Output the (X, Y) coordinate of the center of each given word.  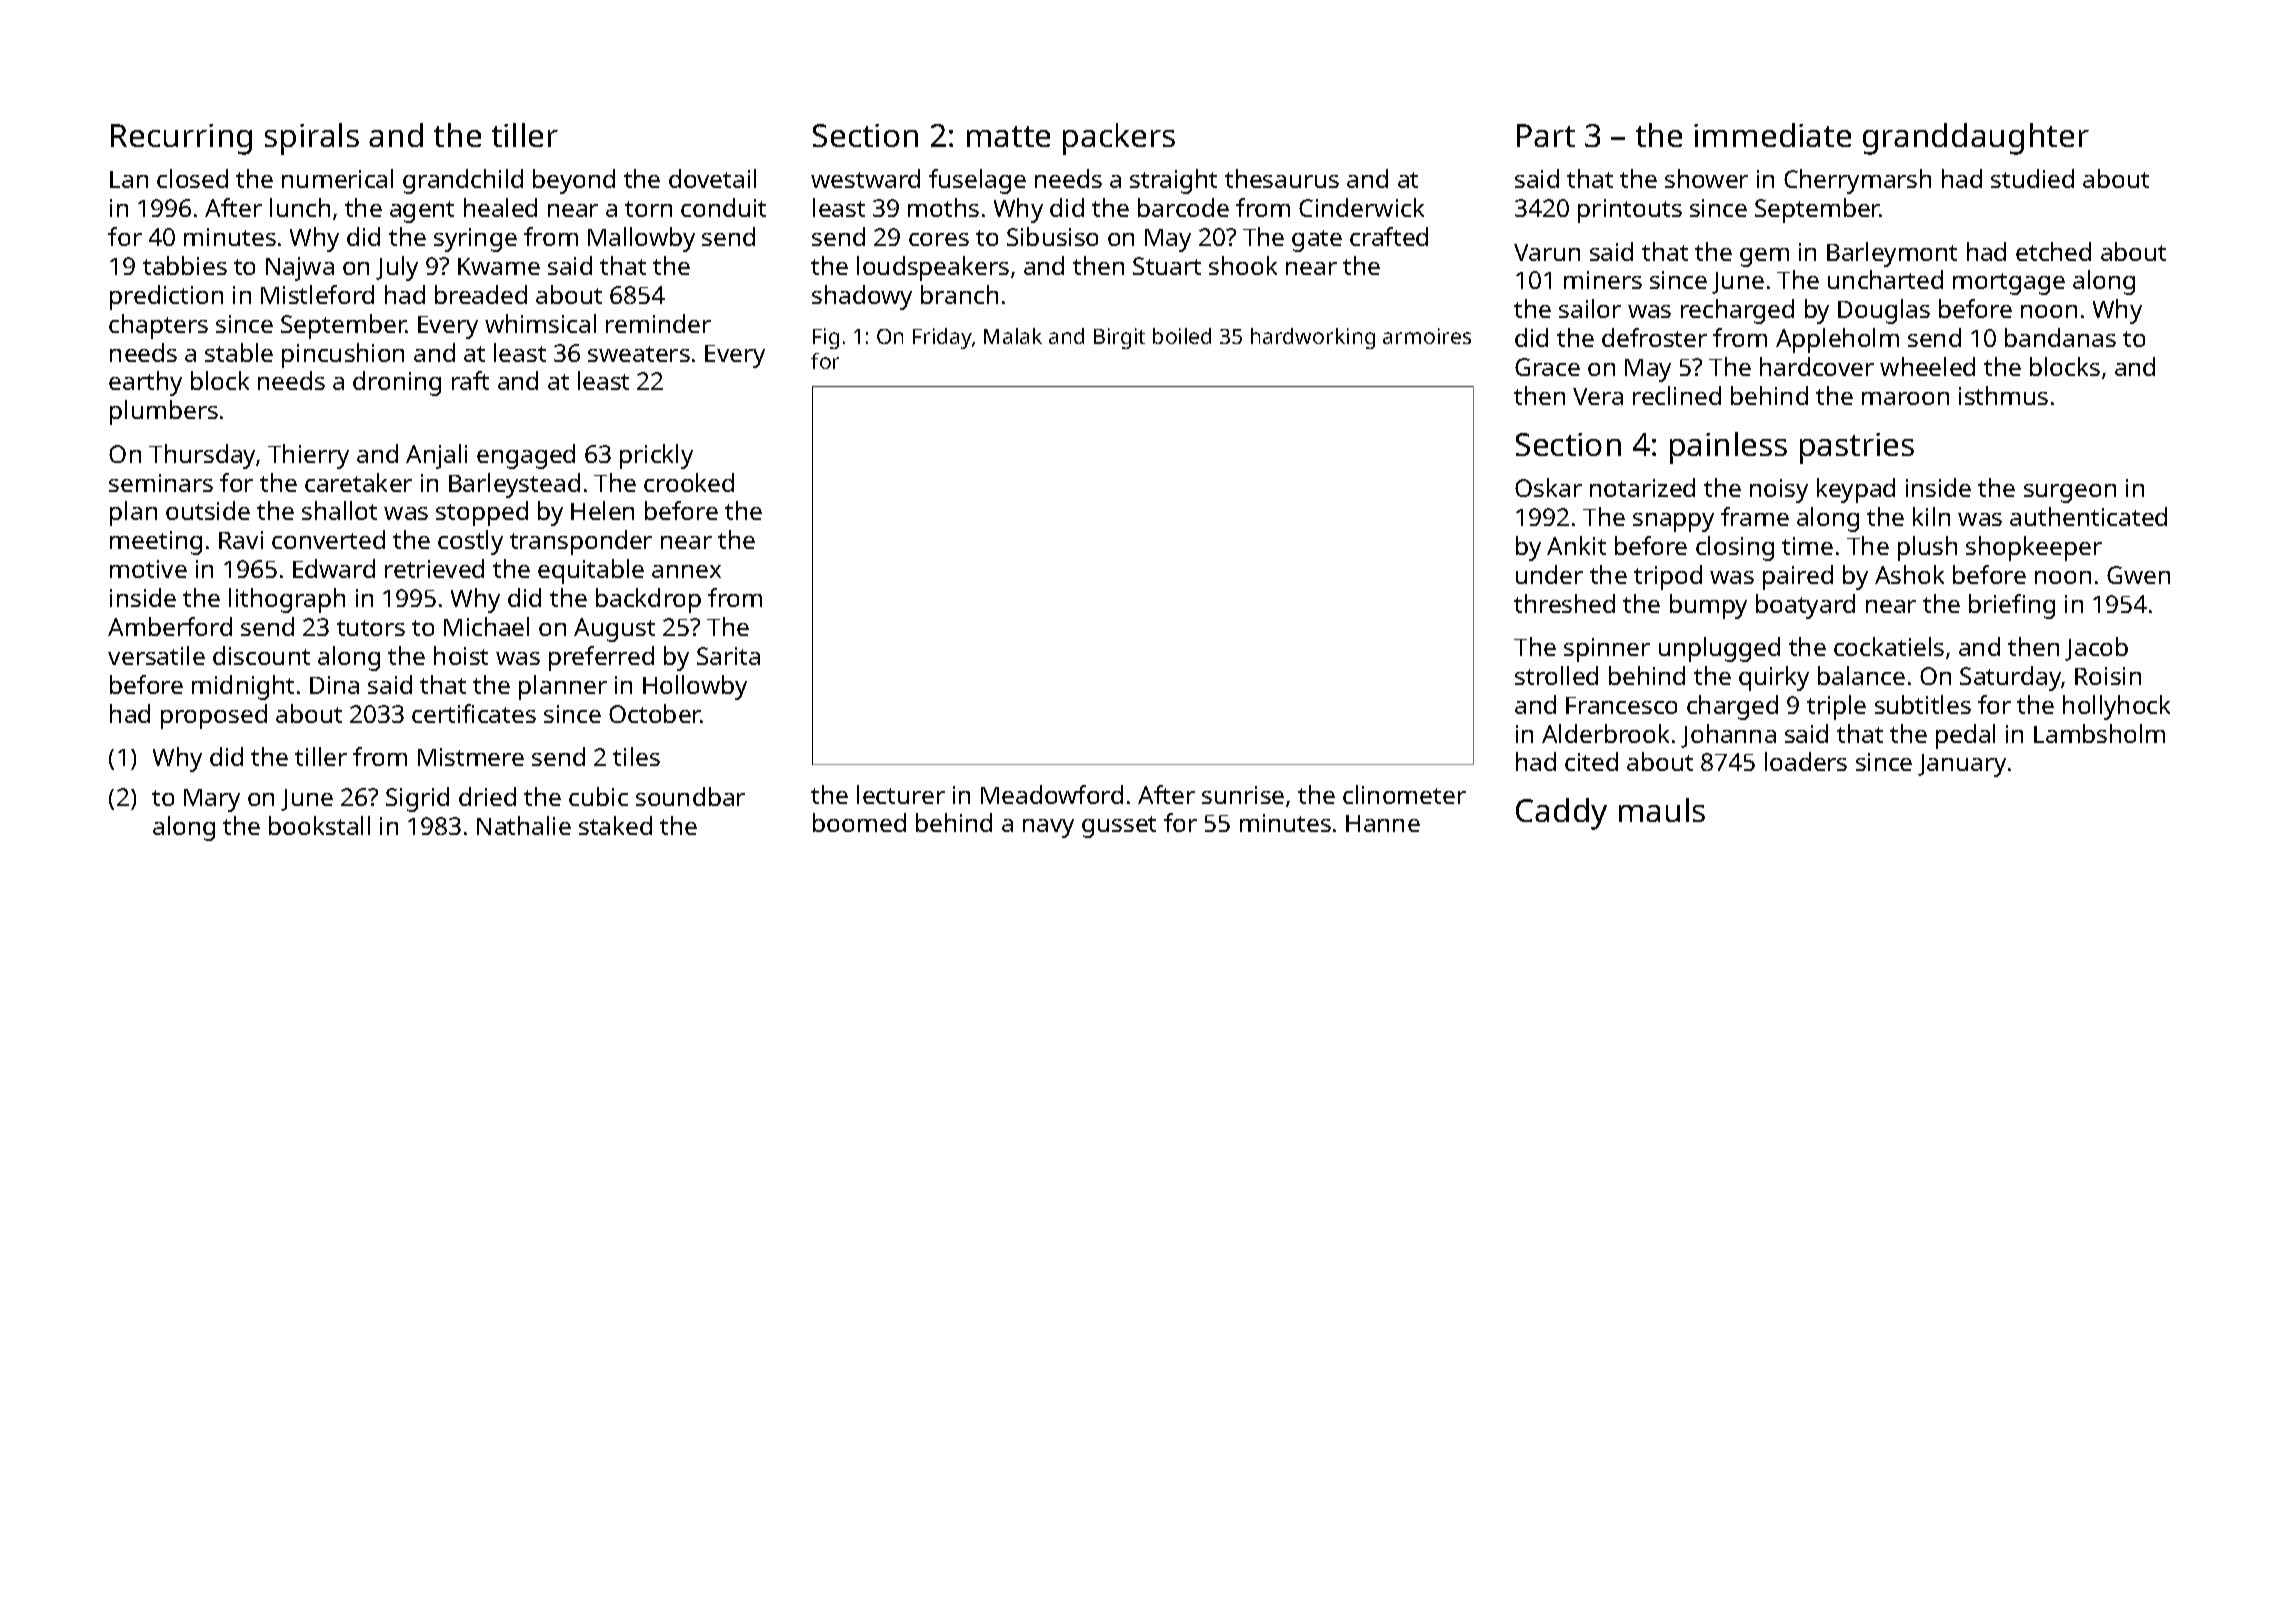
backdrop (648, 600)
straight (1173, 181)
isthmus (2003, 395)
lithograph (287, 600)
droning (397, 383)
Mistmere (471, 757)
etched (2053, 251)
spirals (312, 139)
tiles (636, 756)
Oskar (1548, 487)
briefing (2012, 606)
